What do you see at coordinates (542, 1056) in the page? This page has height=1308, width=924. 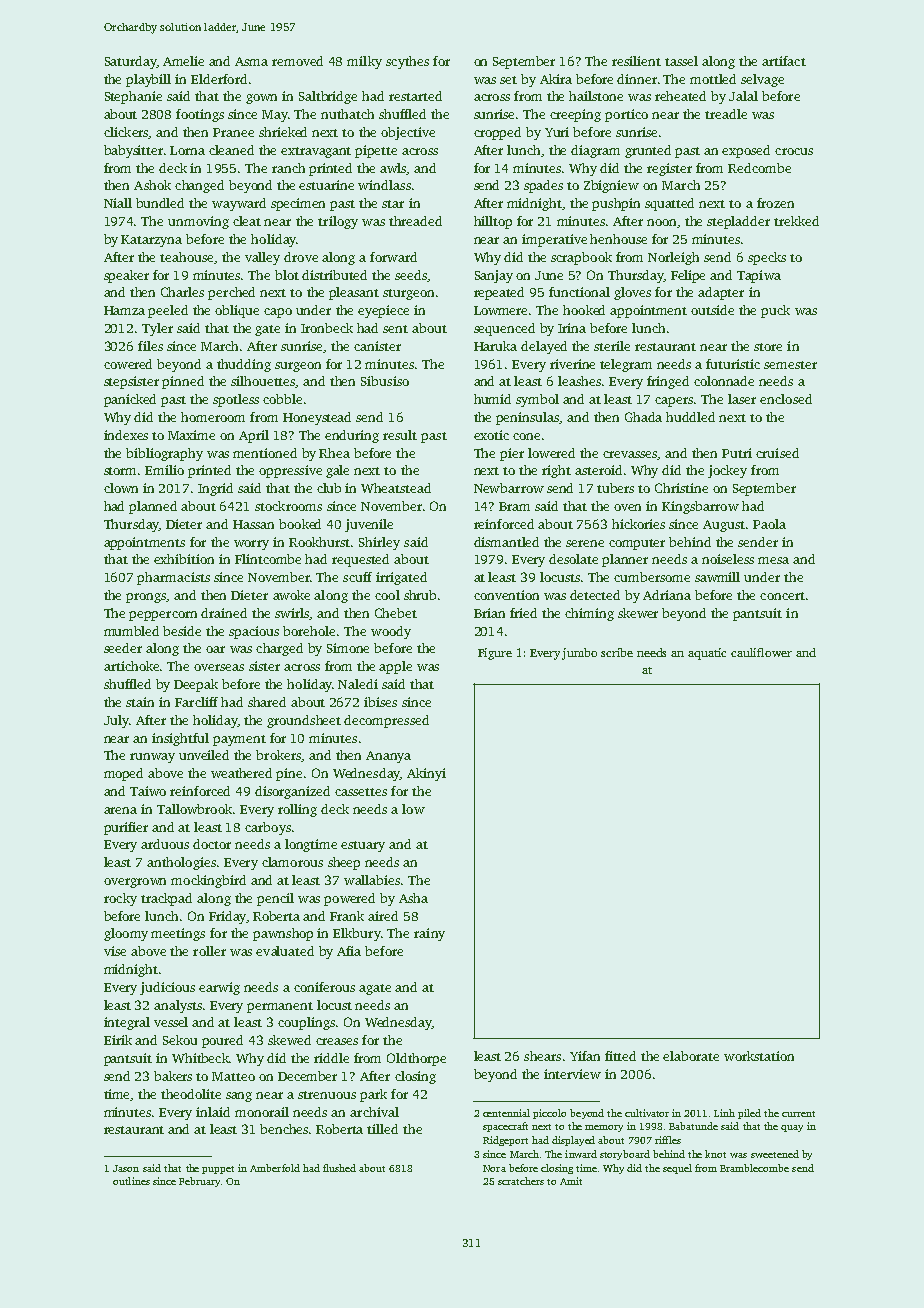 I see `shears` at bounding box center [542, 1056].
